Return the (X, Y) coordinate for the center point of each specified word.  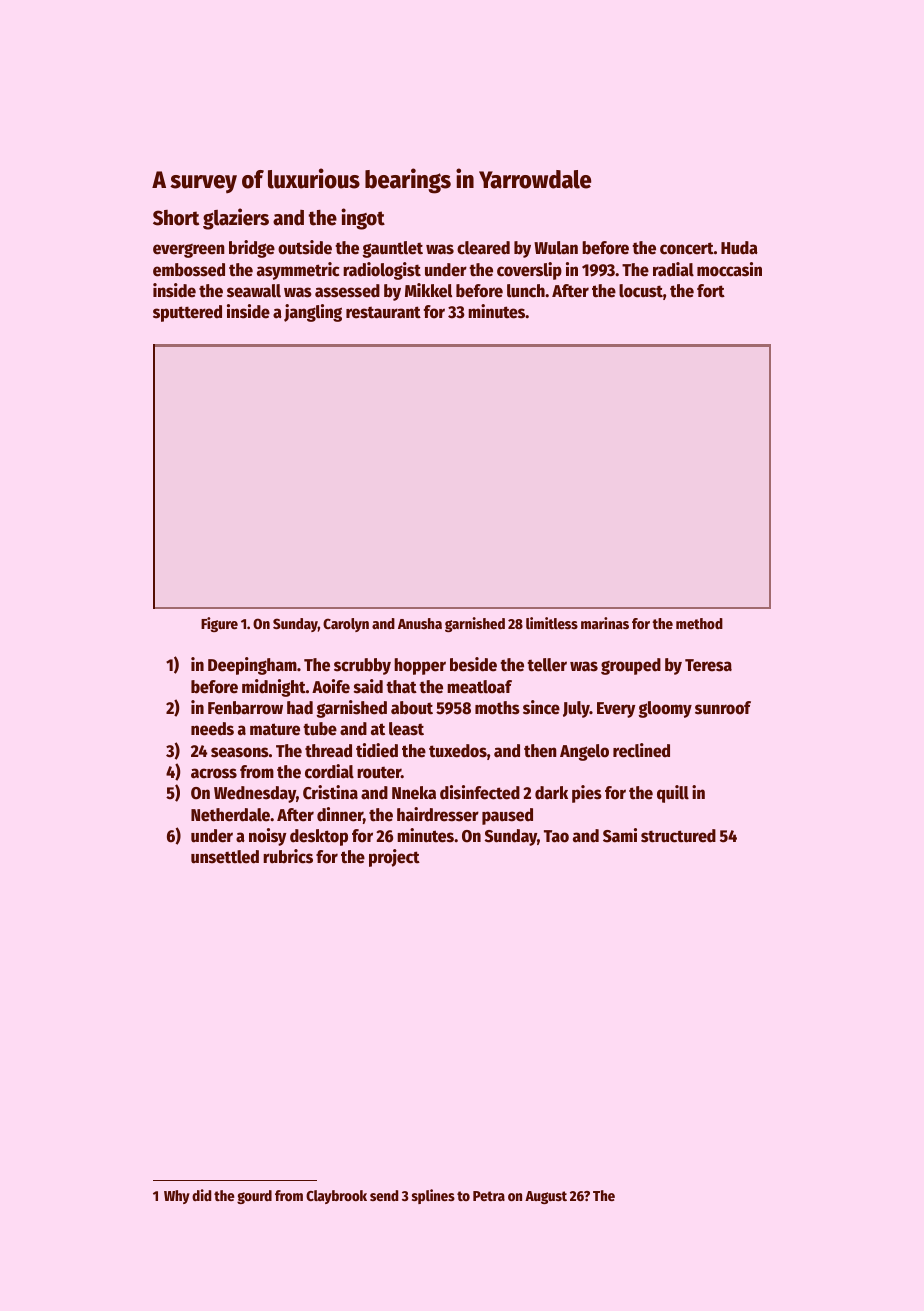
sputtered (187, 313)
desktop (319, 837)
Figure (219, 624)
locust (641, 291)
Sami (620, 835)
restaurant (383, 312)
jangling (313, 313)
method (699, 623)
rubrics (288, 856)
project (394, 858)
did (201, 1195)
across (214, 773)
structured (678, 836)
